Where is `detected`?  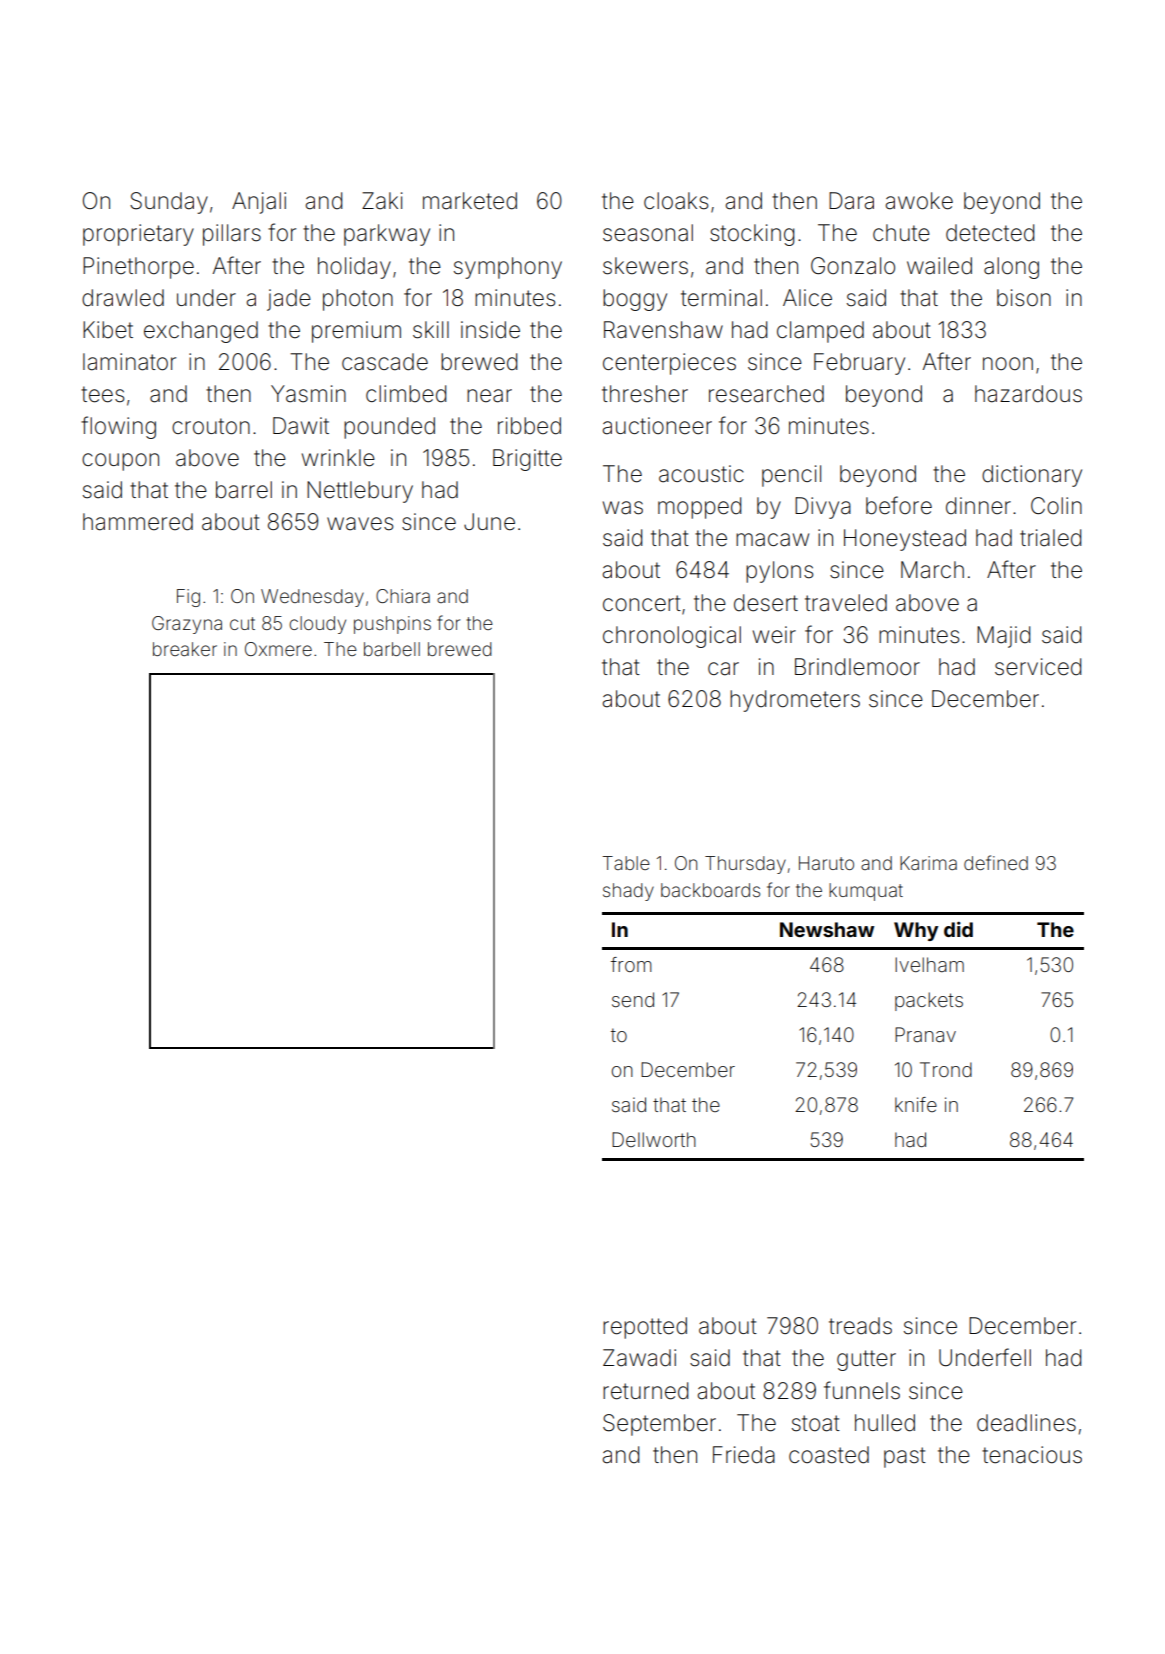
detected is located at coordinates (990, 233).
